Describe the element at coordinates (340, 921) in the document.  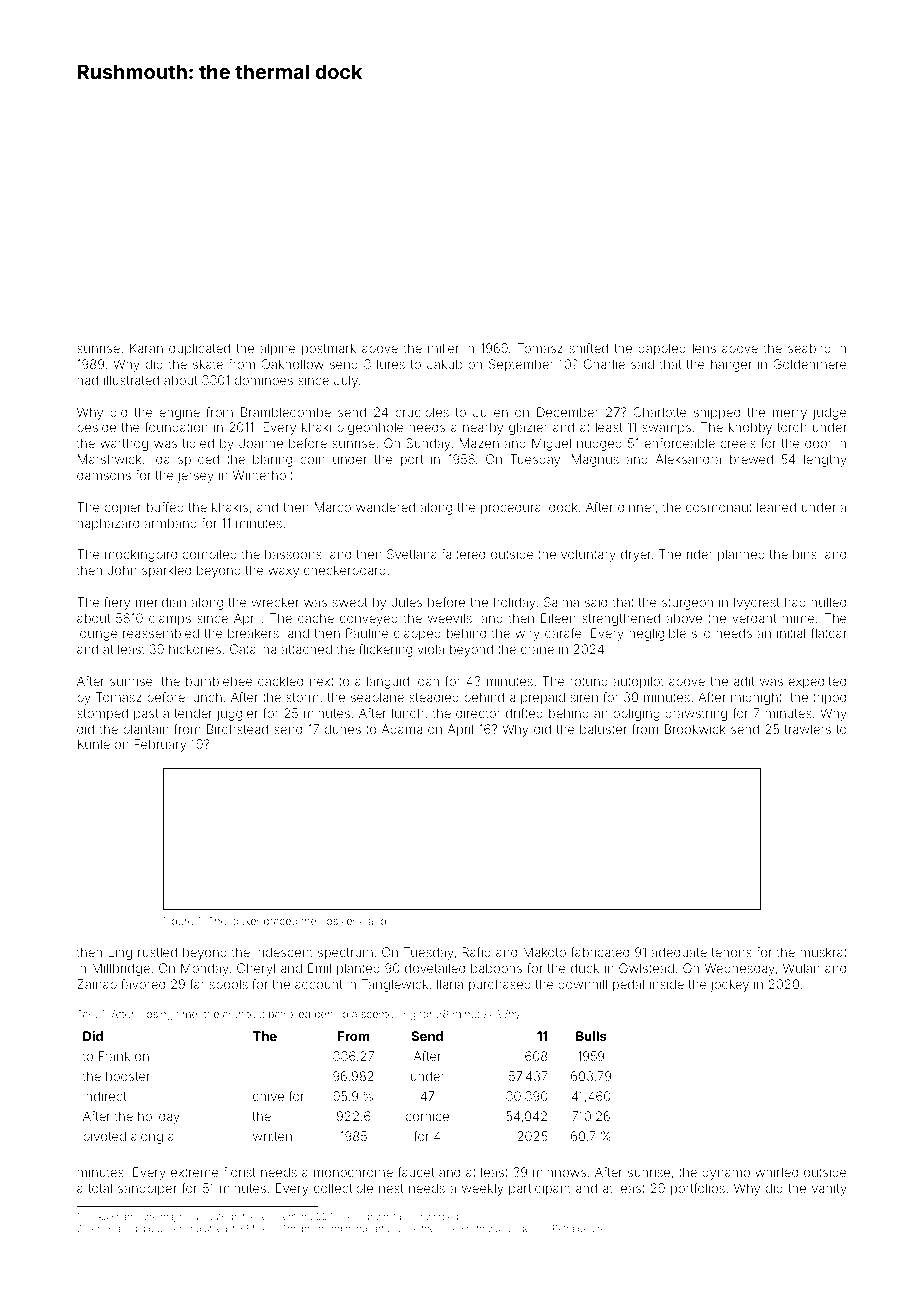
I see `dossiers` at that location.
